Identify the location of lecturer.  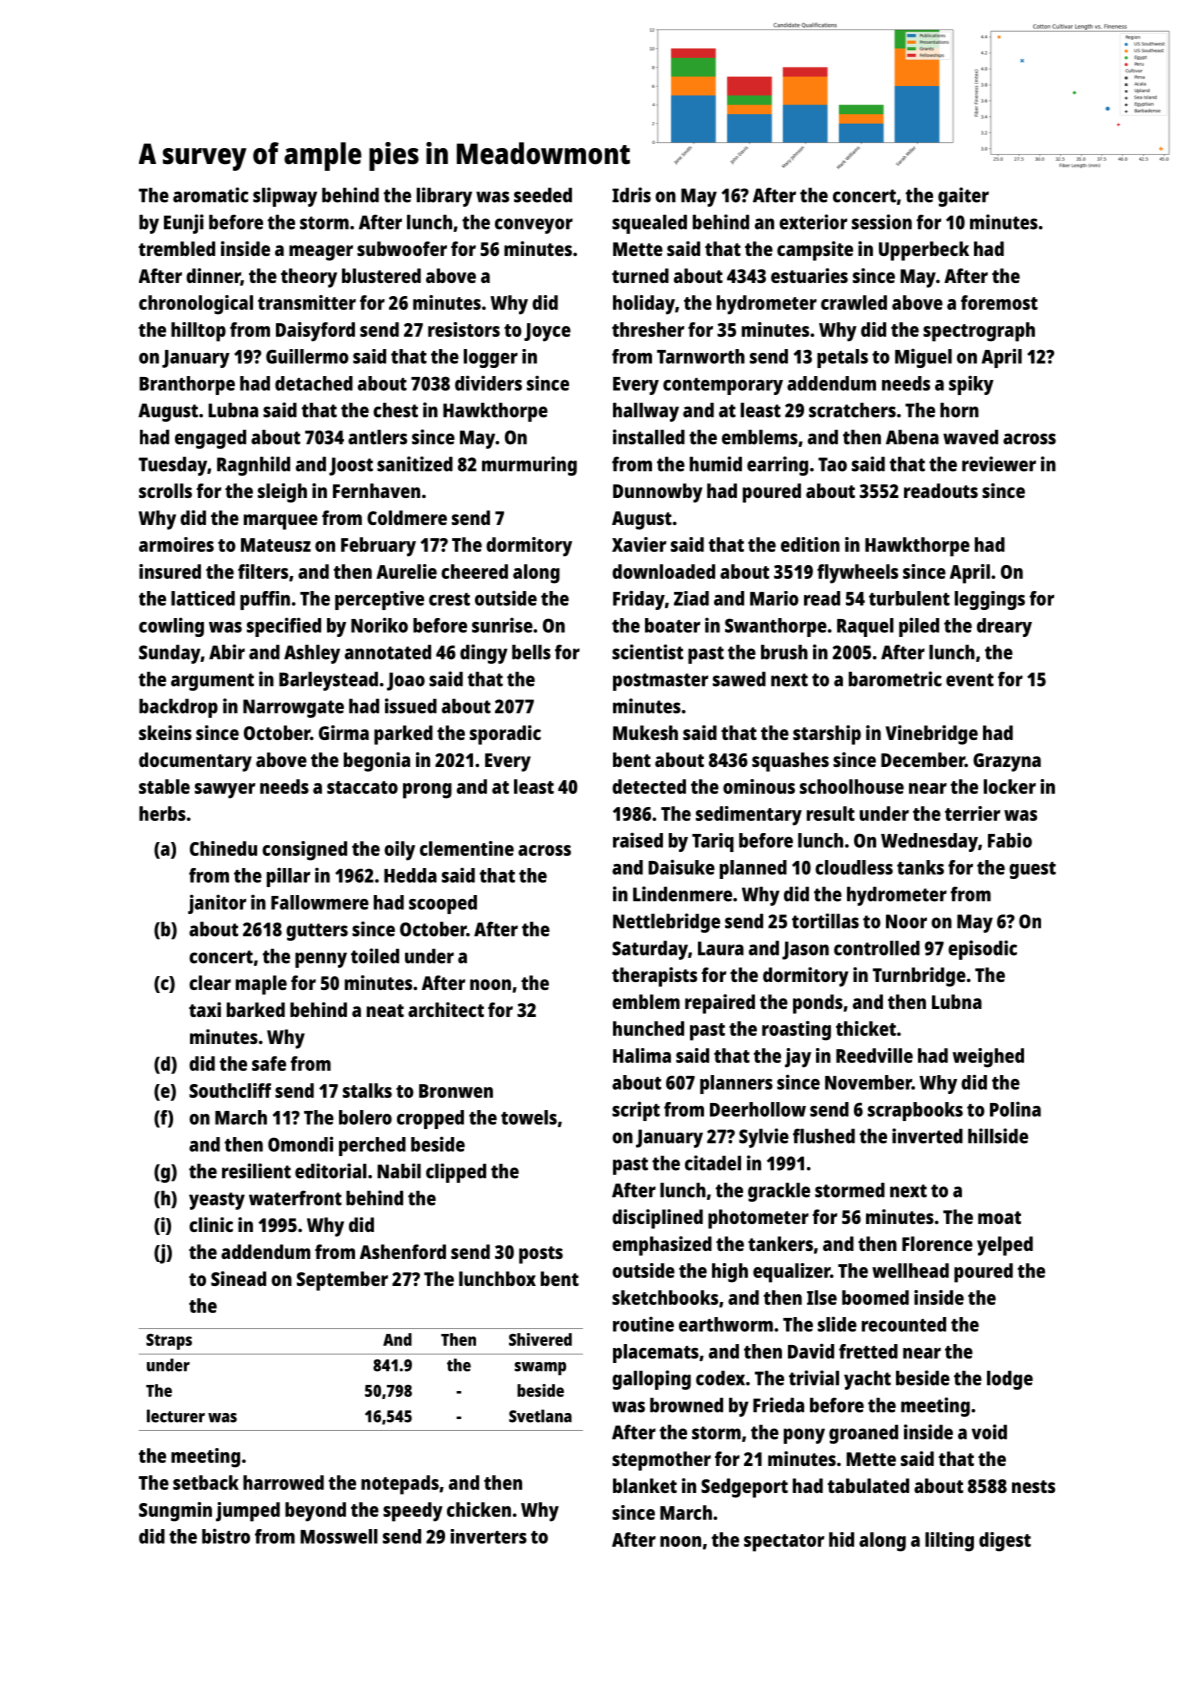
(176, 1416).
